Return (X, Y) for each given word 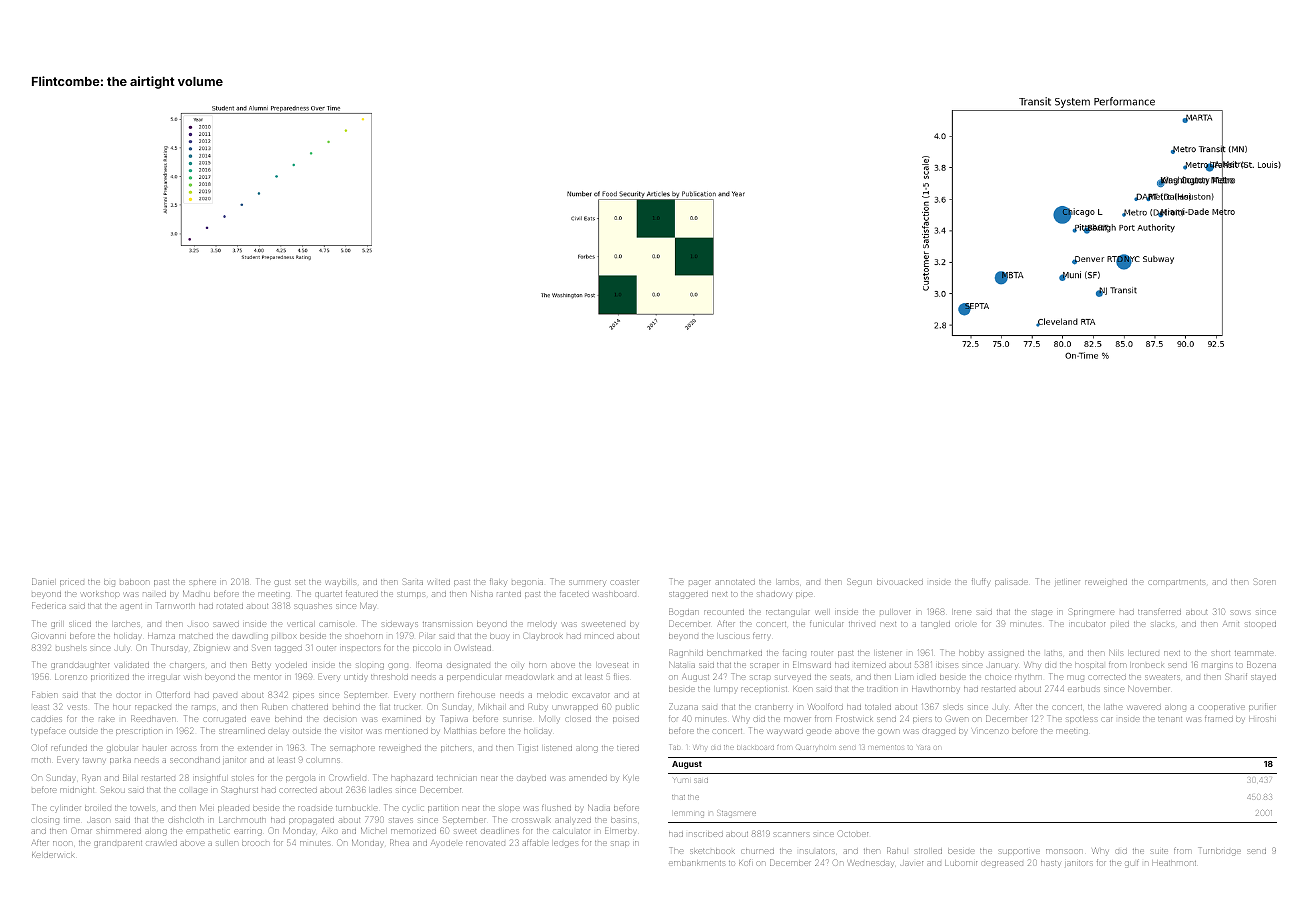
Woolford (826, 707)
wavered (1144, 707)
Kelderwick (53, 855)
